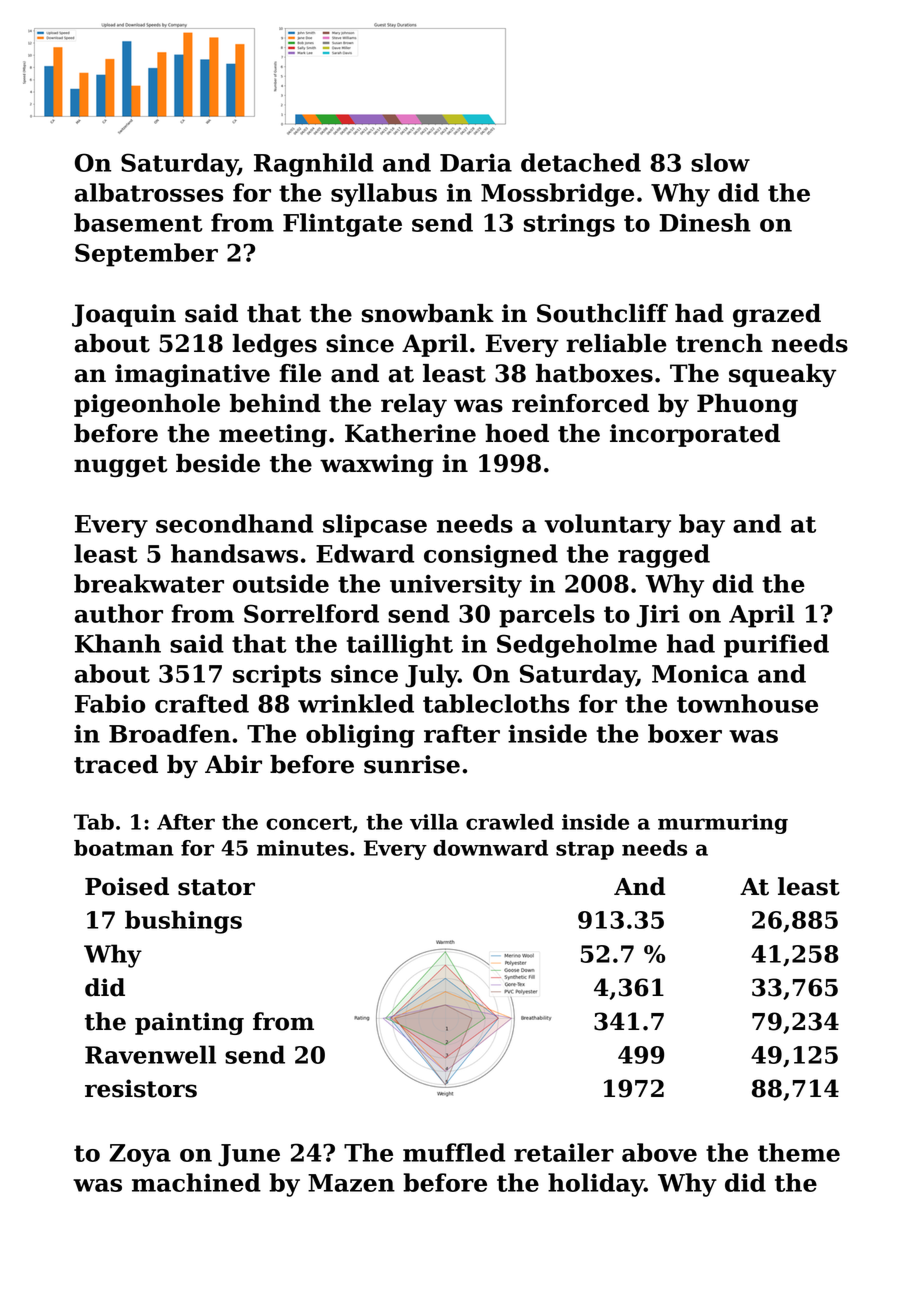 The height and width of the page is (1311, 924). What do you see at coordinates (196, 1182) in the page?
I see `machined` at bounding box center [196, 1182].
